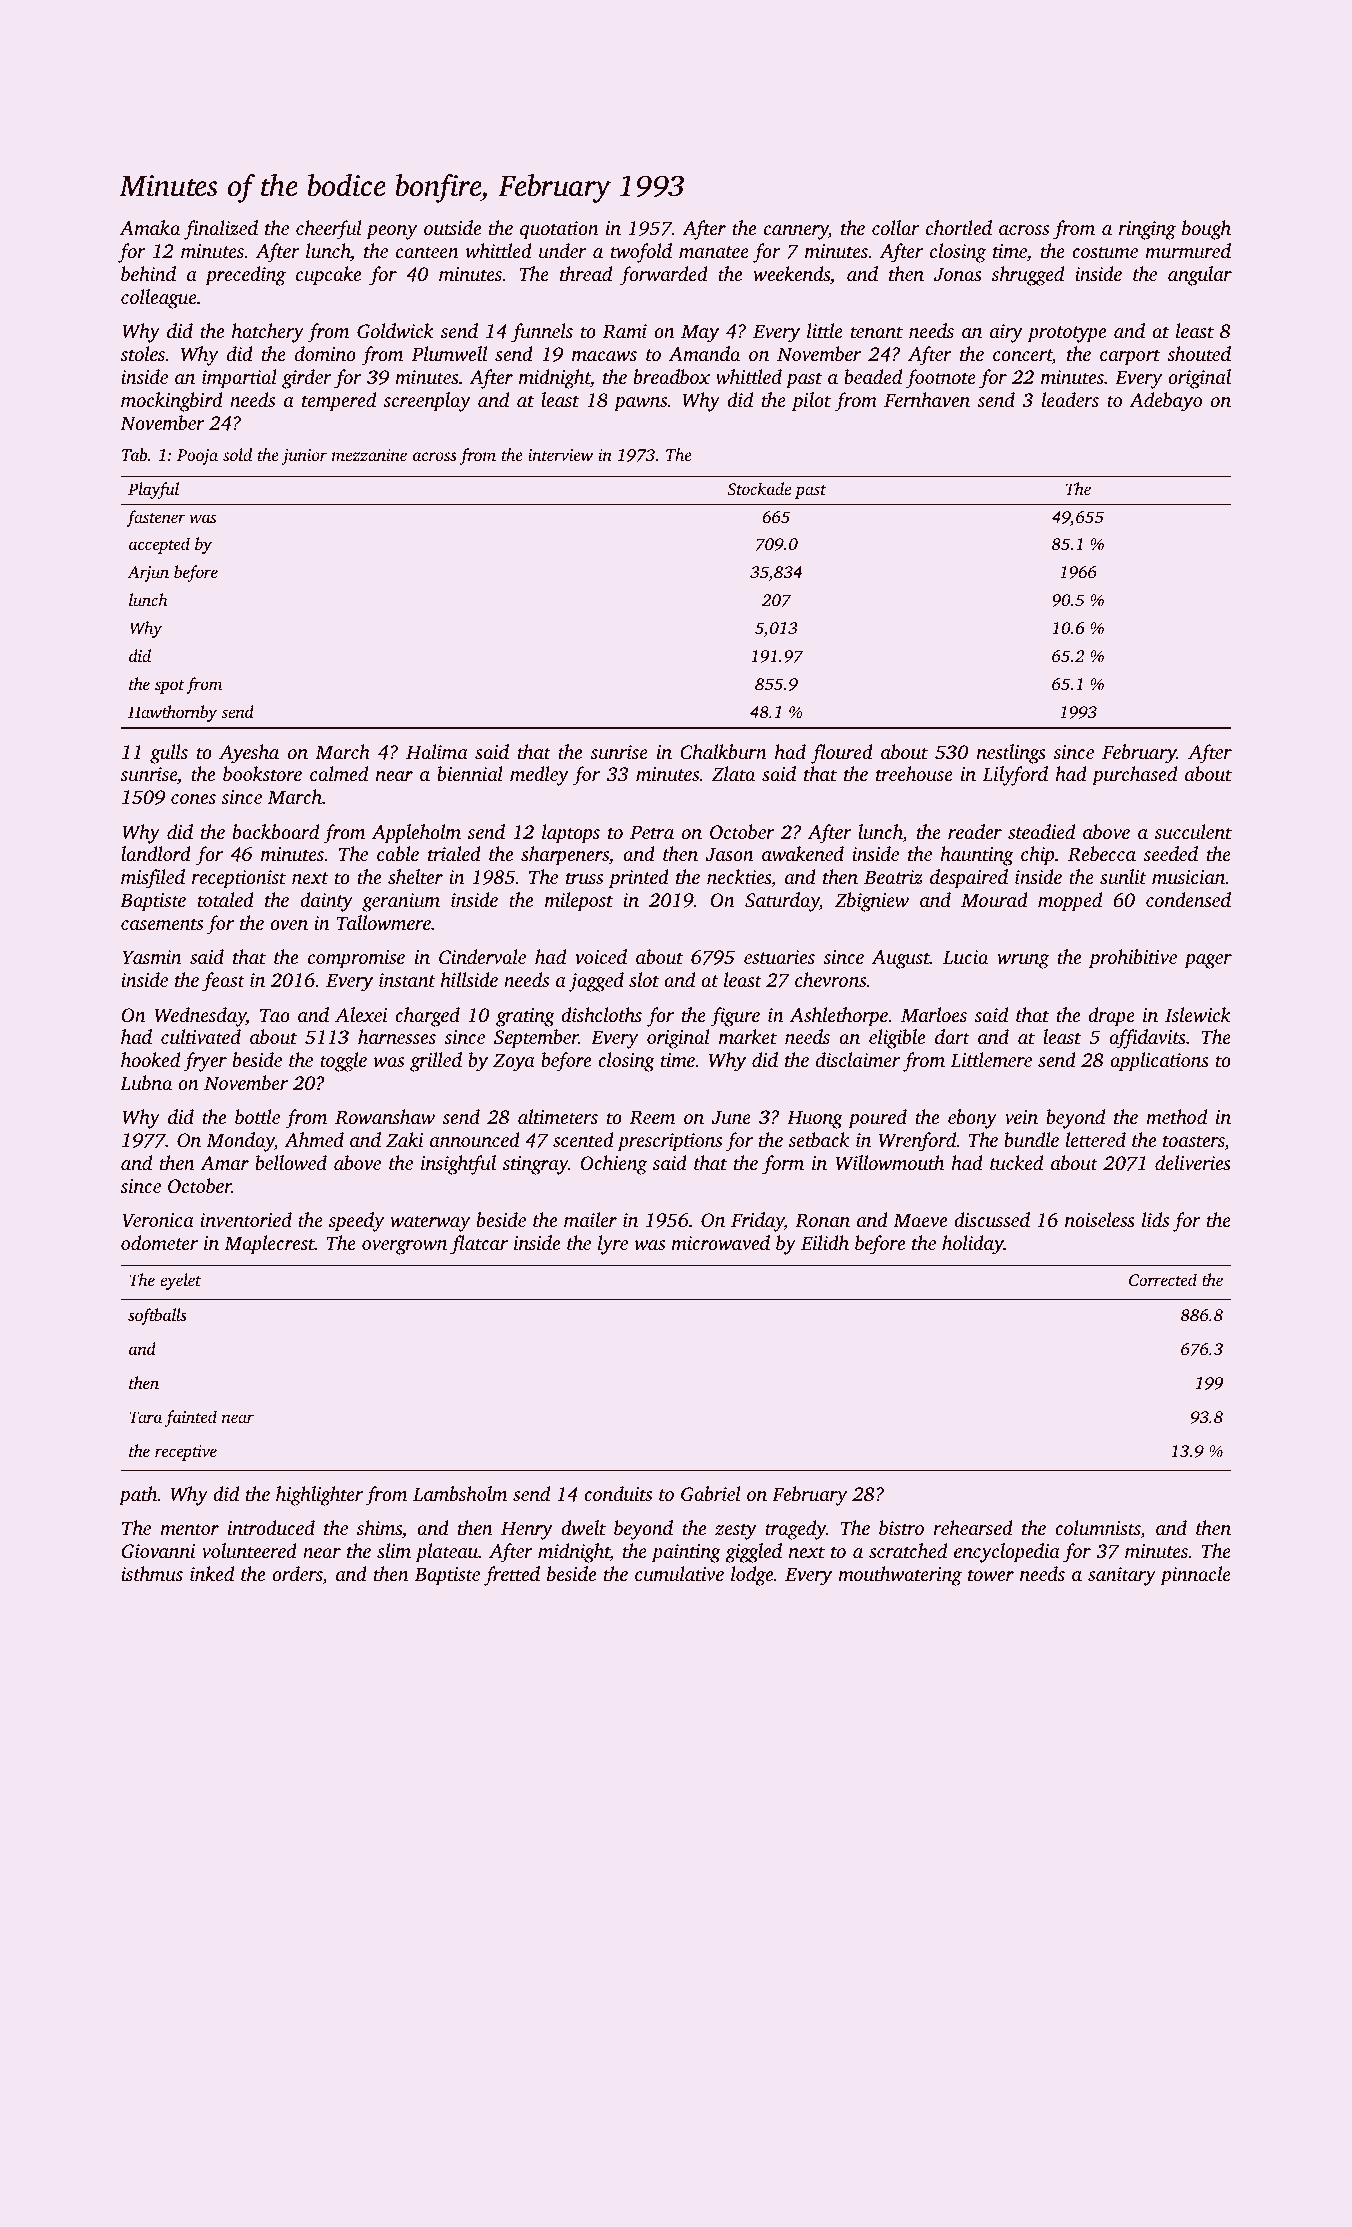 This document has height=2227, width=1352. Describe the element at coordinates (452, 227) in the document. I see `outside` at that location.
